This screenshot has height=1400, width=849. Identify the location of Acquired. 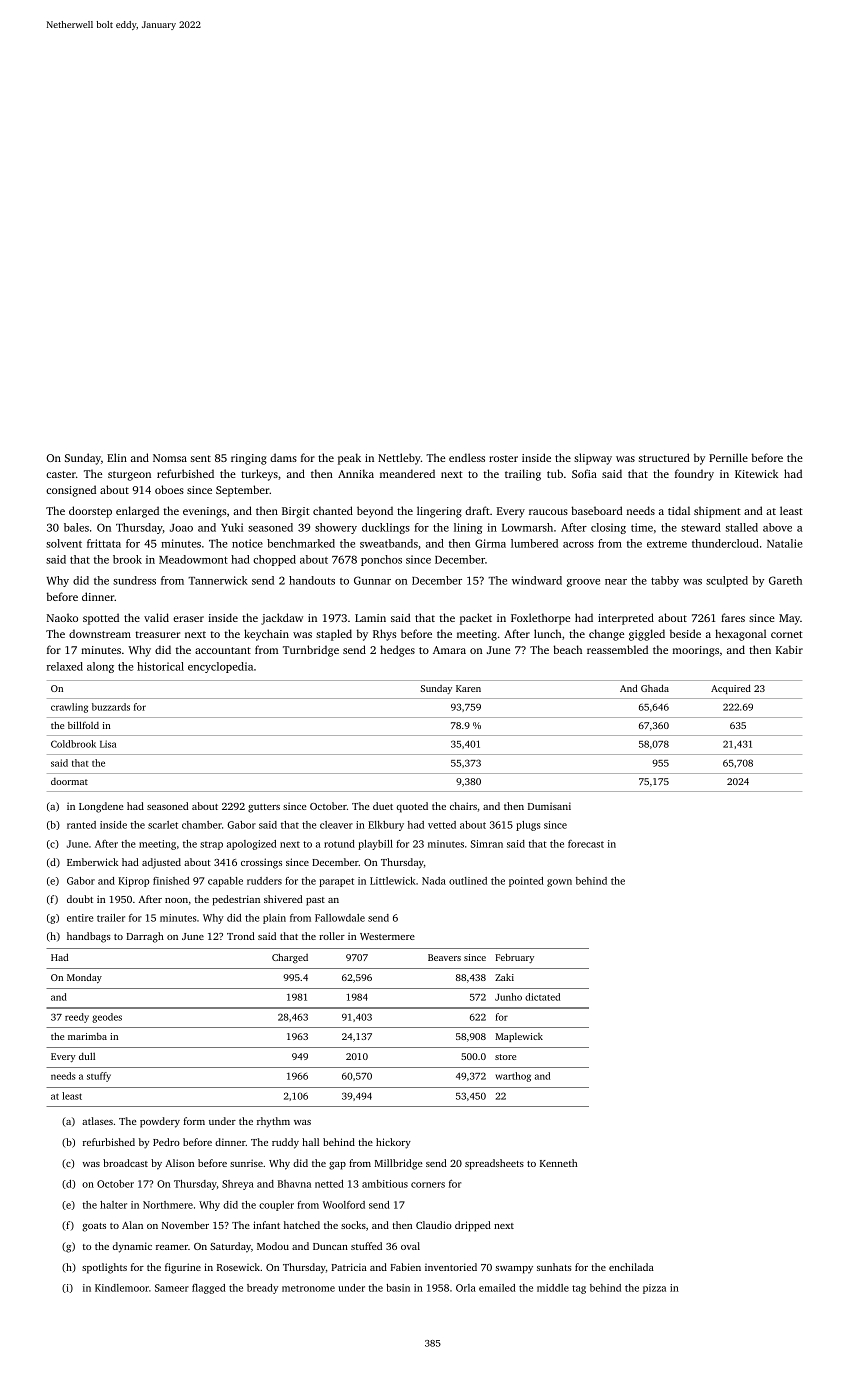
(731, 689).
